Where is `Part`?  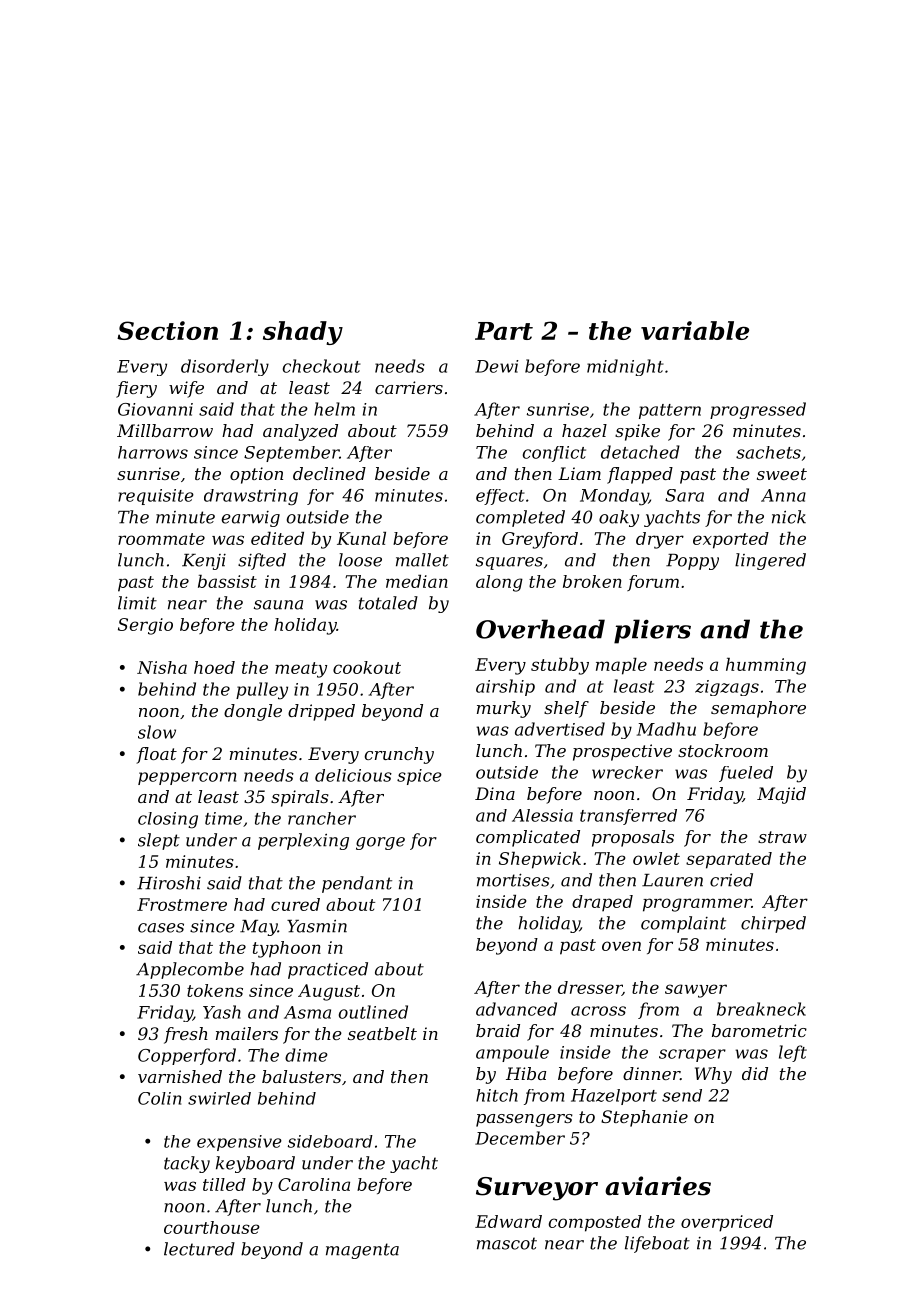 Part is located at coordinates (504, 331).
